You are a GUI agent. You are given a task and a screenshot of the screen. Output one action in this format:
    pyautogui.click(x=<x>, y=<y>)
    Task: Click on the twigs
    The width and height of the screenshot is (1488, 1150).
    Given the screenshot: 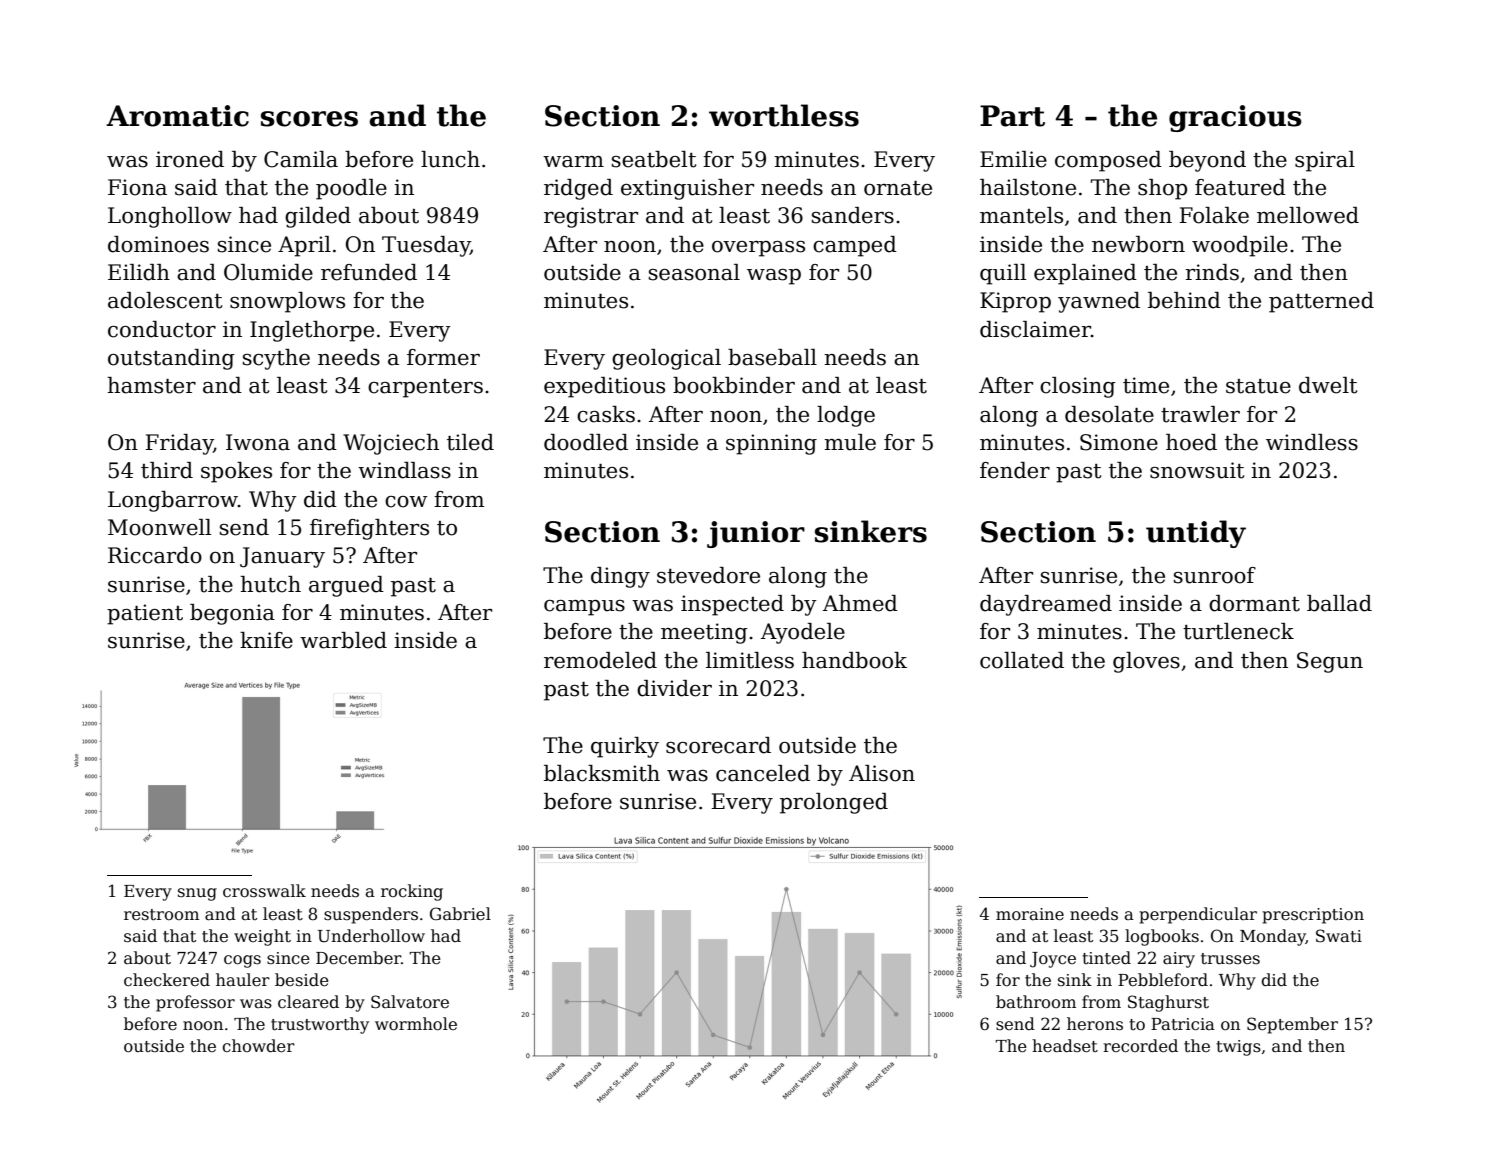 What is the action you would take?
    pyautogui.click(x=1238, y=1048)
